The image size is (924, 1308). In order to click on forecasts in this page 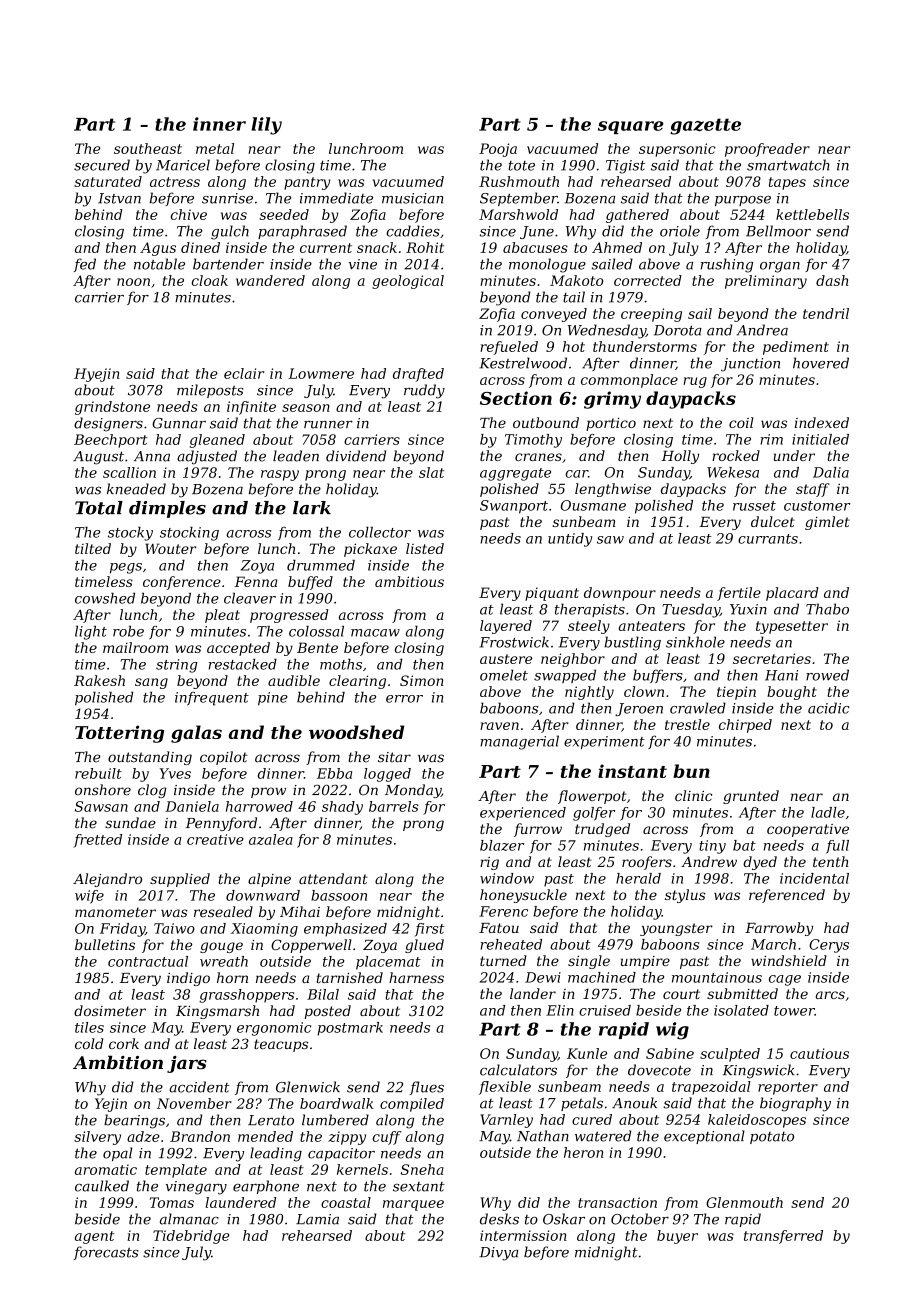, I will do `click(106, 1253)`.
